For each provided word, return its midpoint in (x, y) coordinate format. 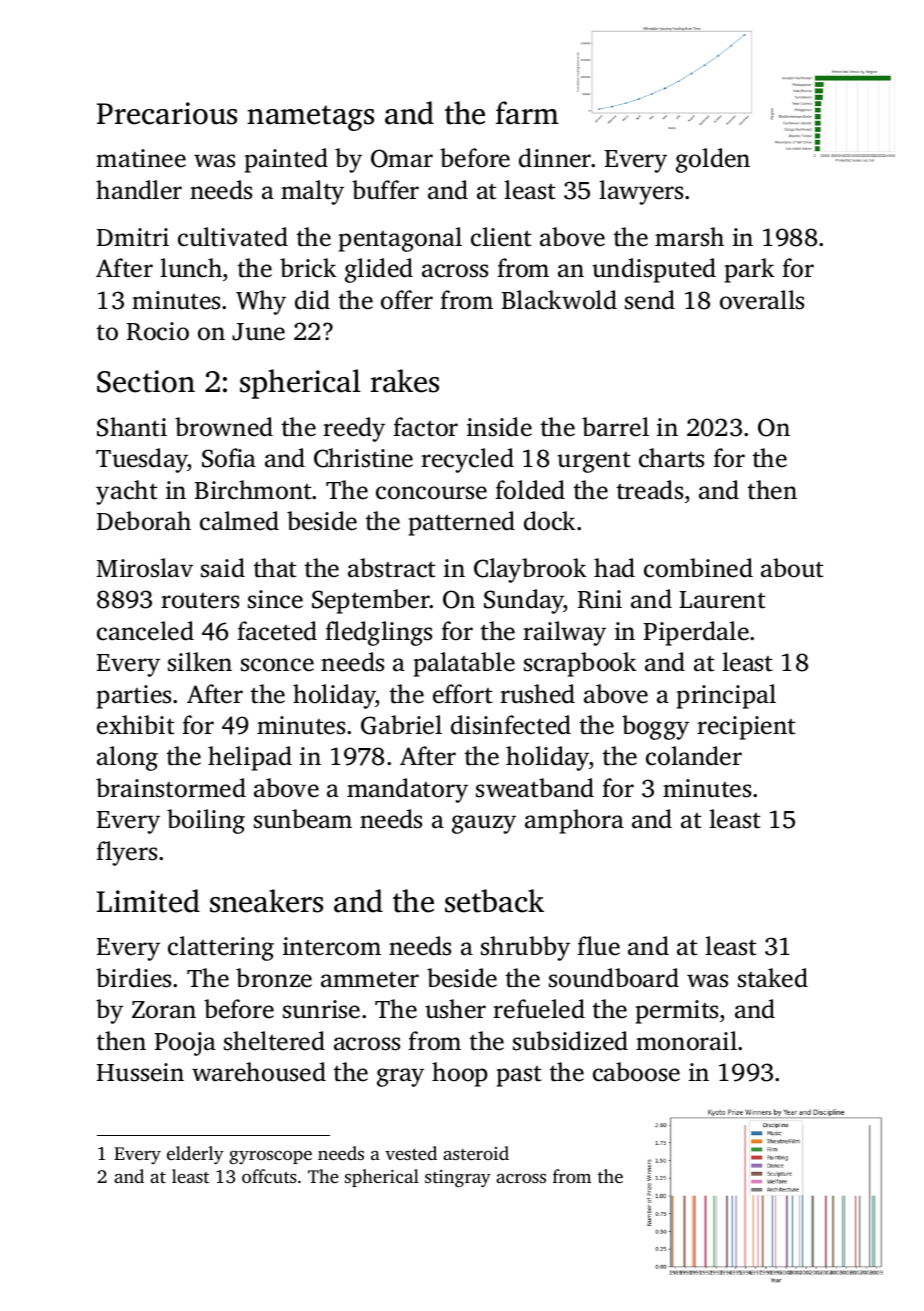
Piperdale (696, 633)
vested (411, 1153)
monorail (686, 1041)
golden (713, 160)
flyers (126, 853)
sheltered (274, 1041)
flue (598, 946)
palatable (464, 664)
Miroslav (144, 568)
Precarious (167, 113)
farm (527, 113)
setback (494, 901)
